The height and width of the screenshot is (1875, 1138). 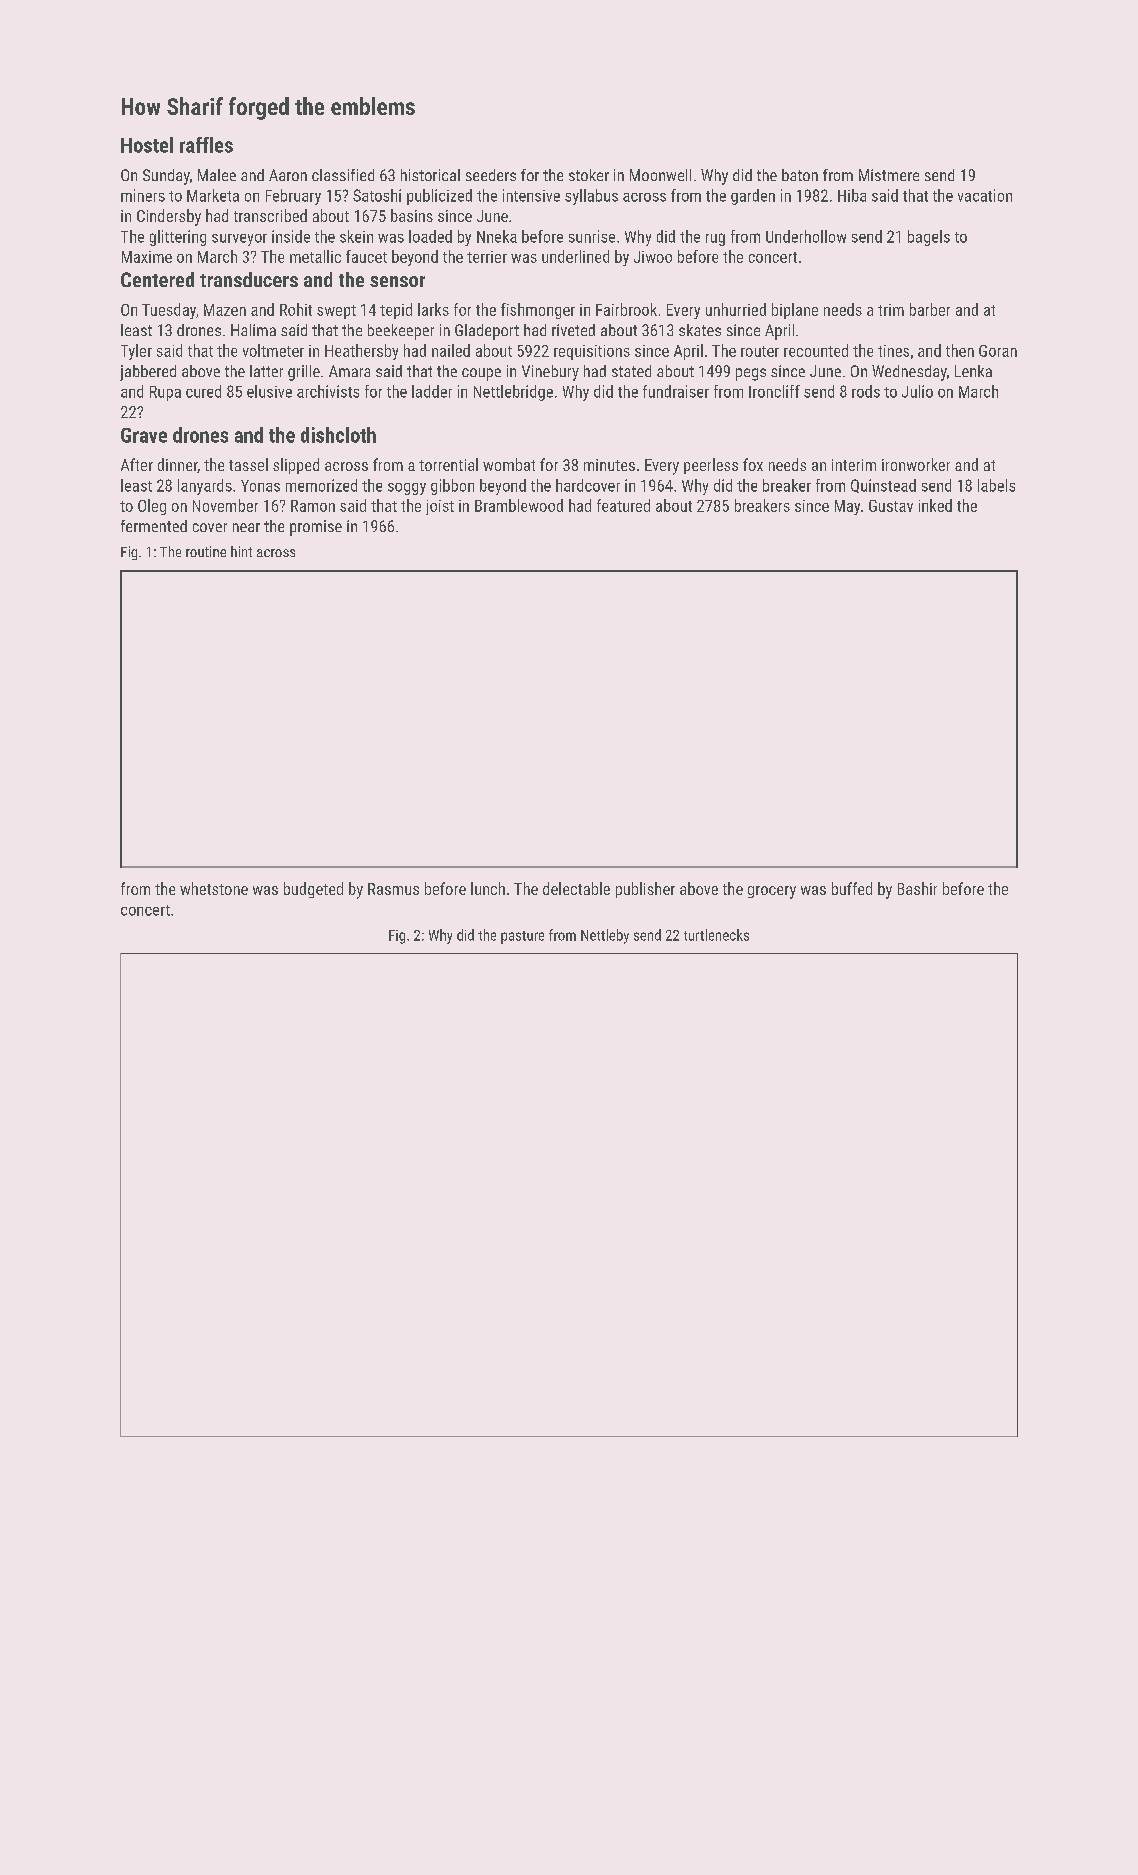 What do you see at coordinates (653, 257) in the screenshot?
I see `Jiwoo` at bounding box center [653, 257].
